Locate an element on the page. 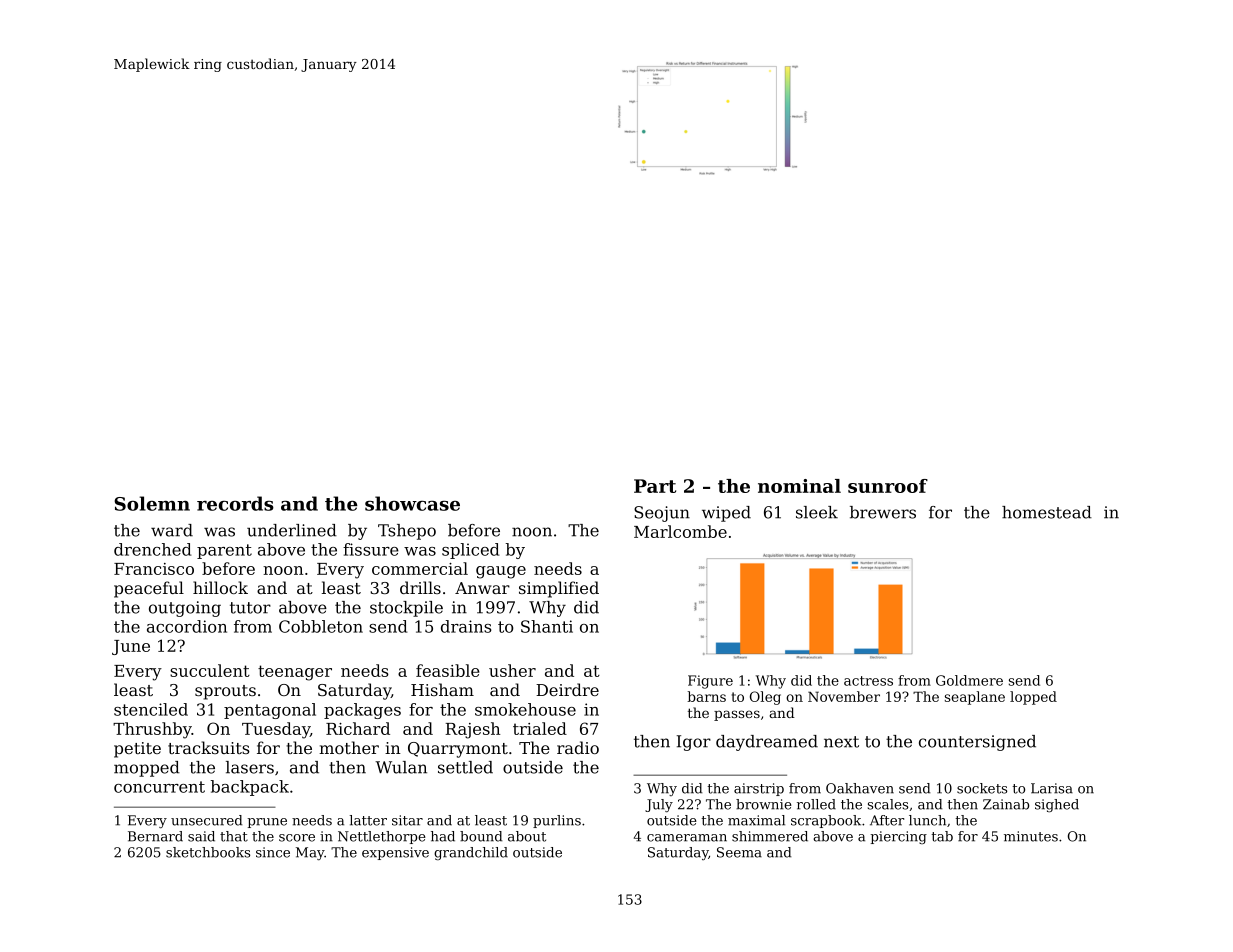 This image has height=952, width=1233. ward is located at coordinates (172, 530).
